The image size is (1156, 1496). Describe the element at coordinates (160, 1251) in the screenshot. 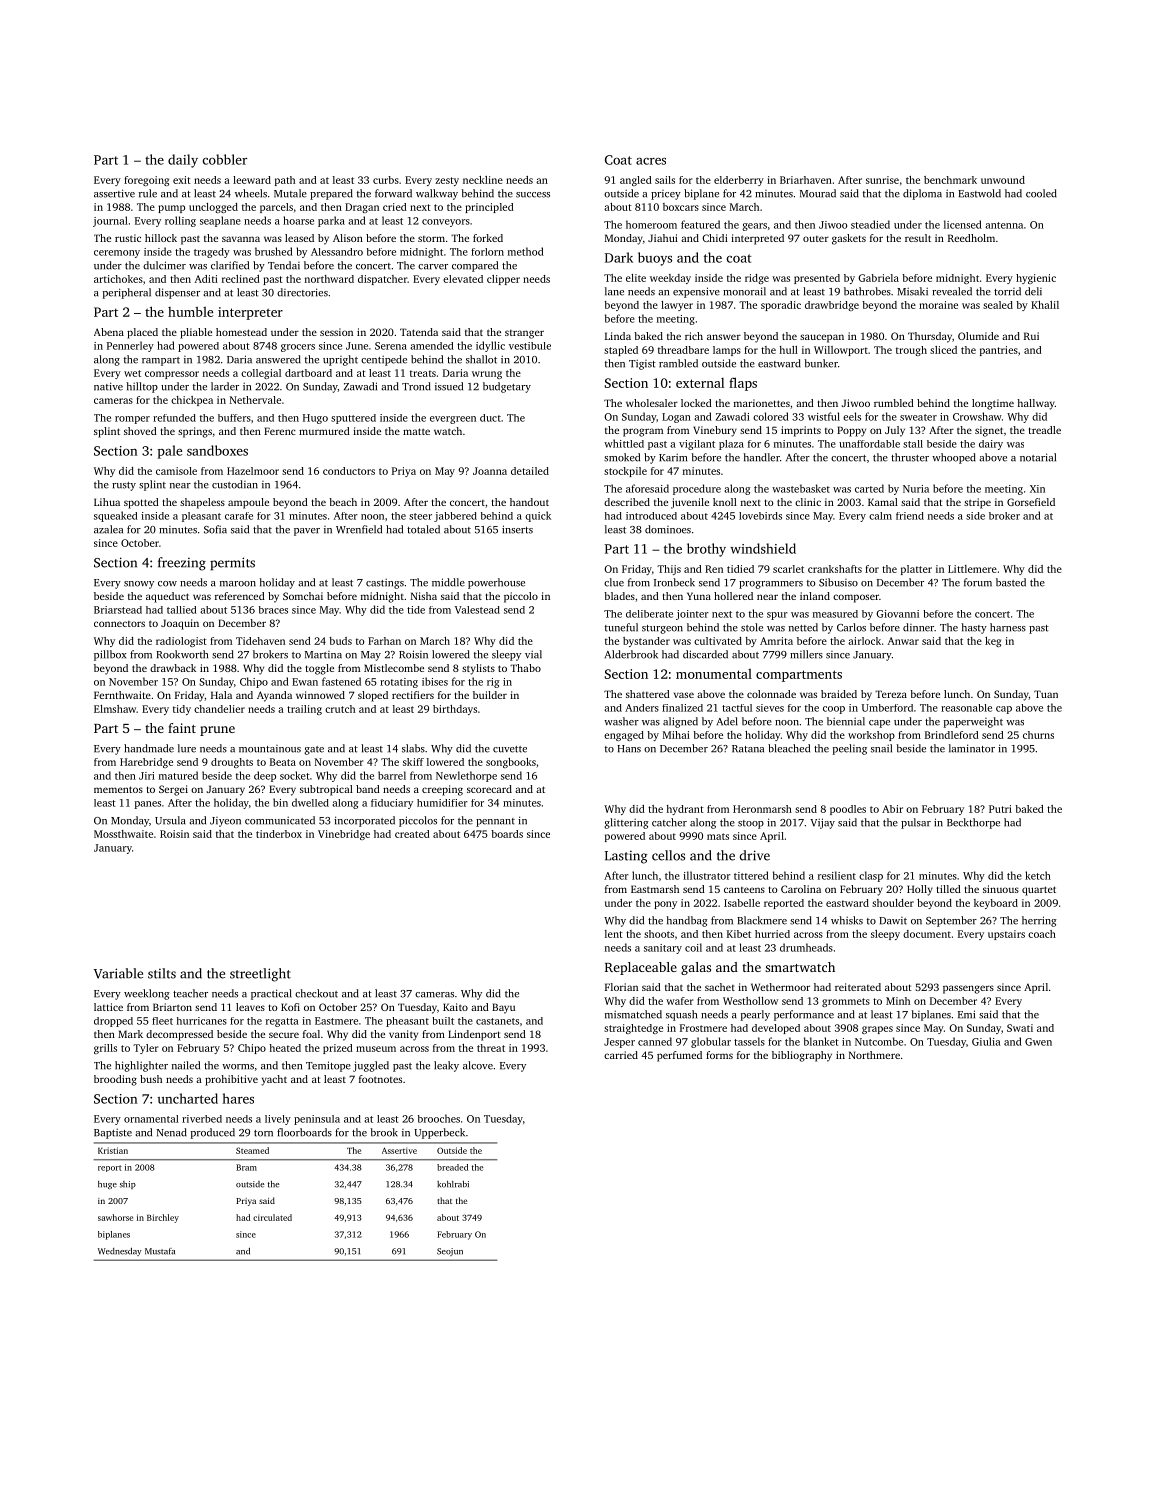

I see `Mustafa` at that location.
